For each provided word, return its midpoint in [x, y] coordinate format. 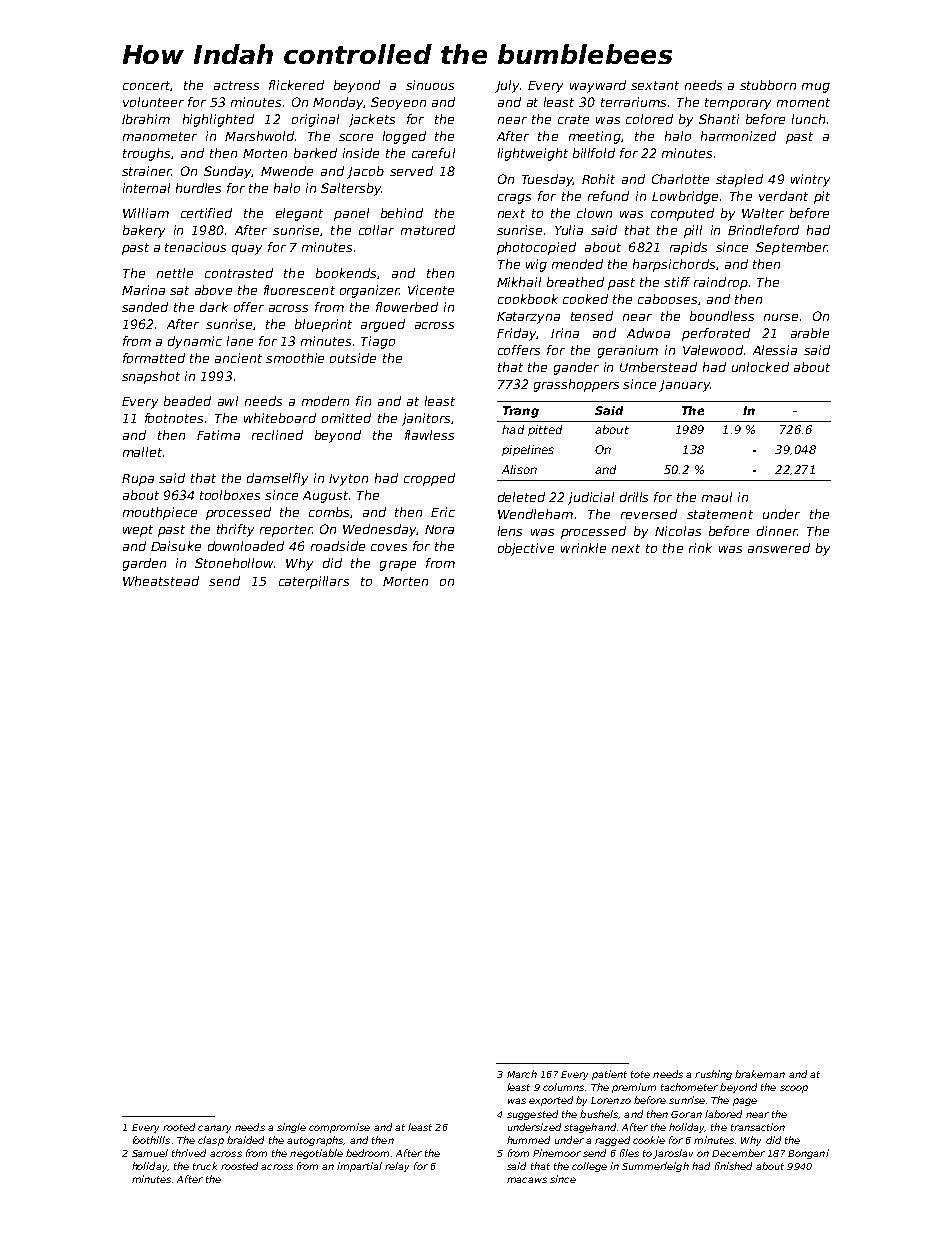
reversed [649, 514]
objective [526, 549]
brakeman [760, 1074]
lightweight [533, 154]
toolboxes [230, 495]
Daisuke [176, 546]
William [146, 213]
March [522, 1074]
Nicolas [678, 531]
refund [608, 196]
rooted [179, 1127]
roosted [239, 1166]
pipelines [528, 450]
